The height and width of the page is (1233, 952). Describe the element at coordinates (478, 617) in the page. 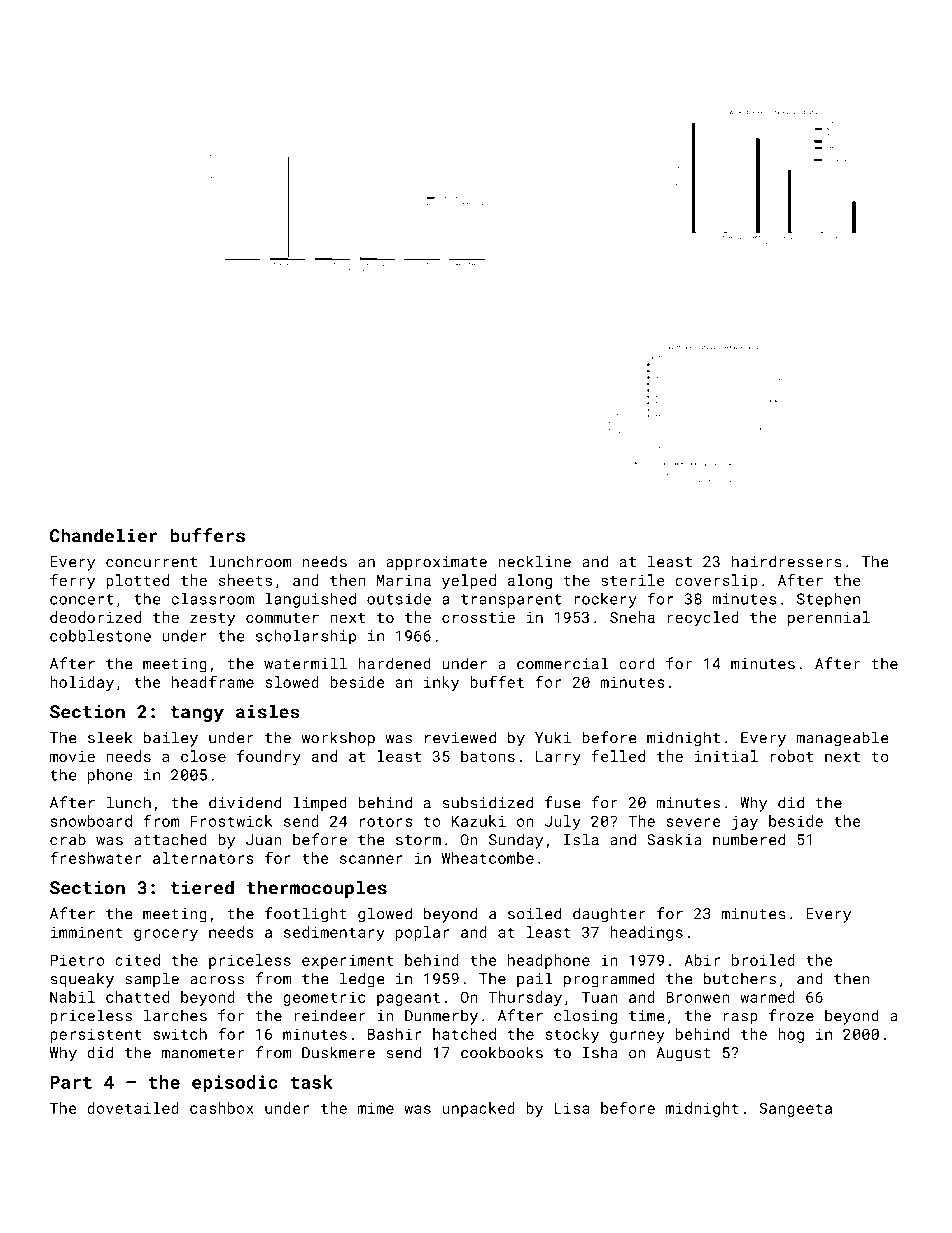

I see `crosstie` at that location.
